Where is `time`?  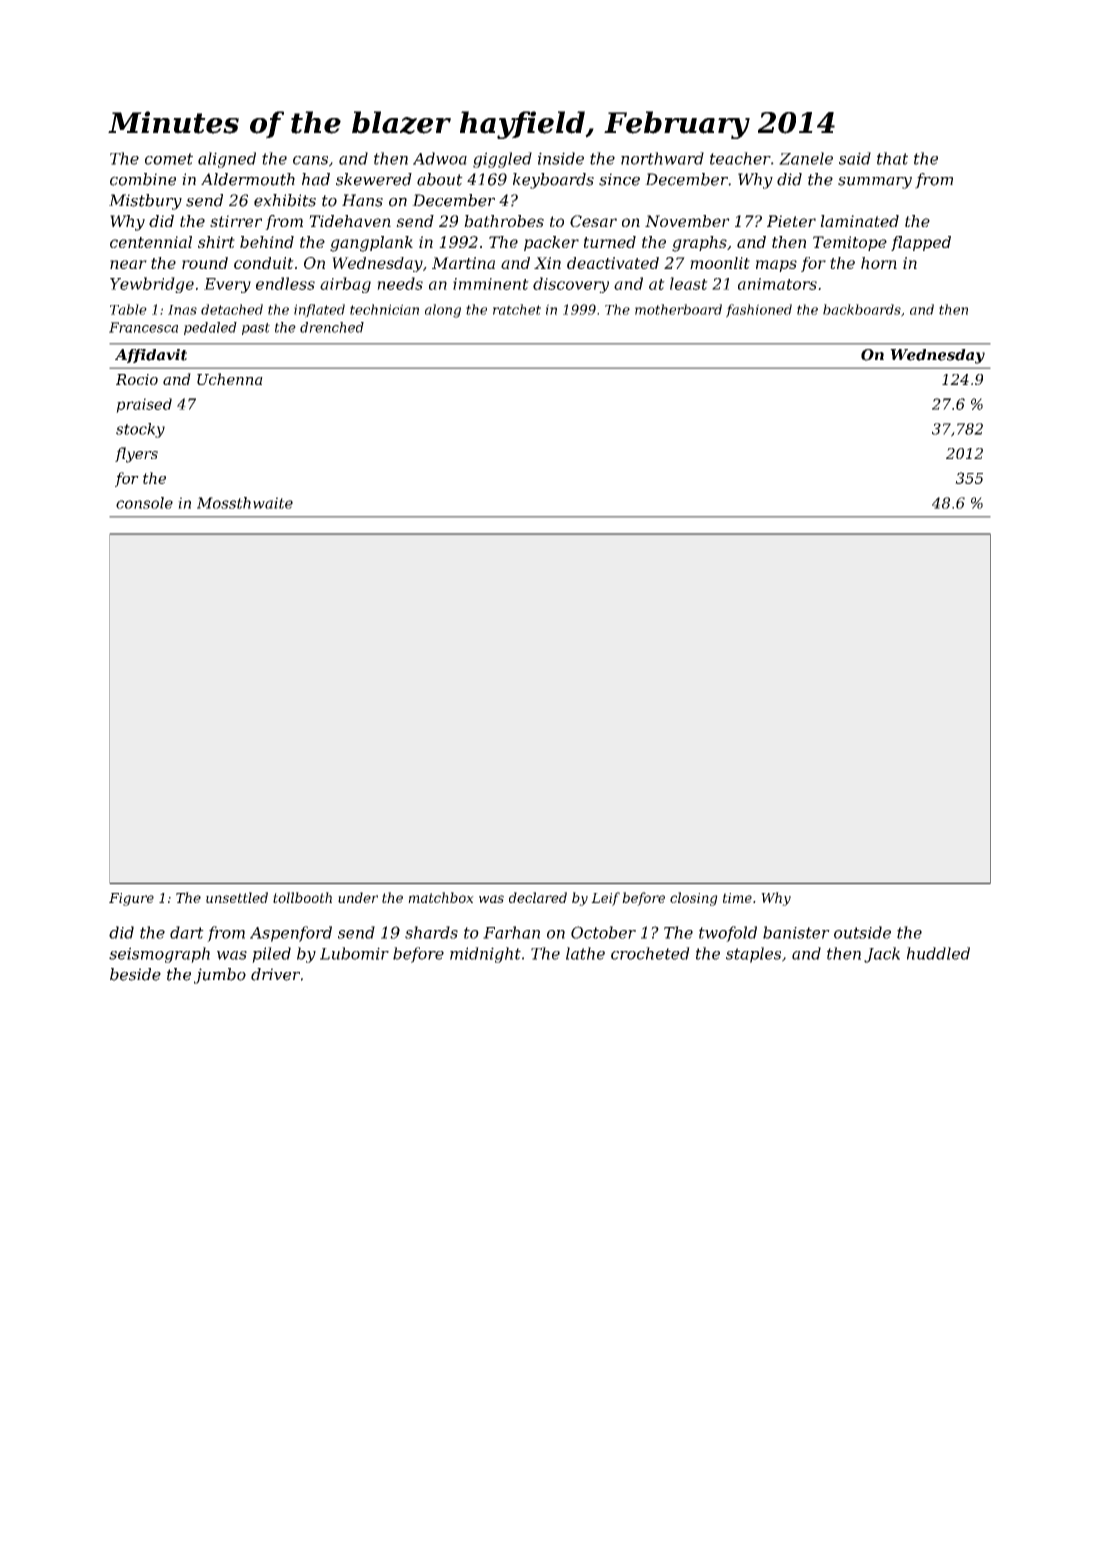
time is located at coordinates (737, 898).
